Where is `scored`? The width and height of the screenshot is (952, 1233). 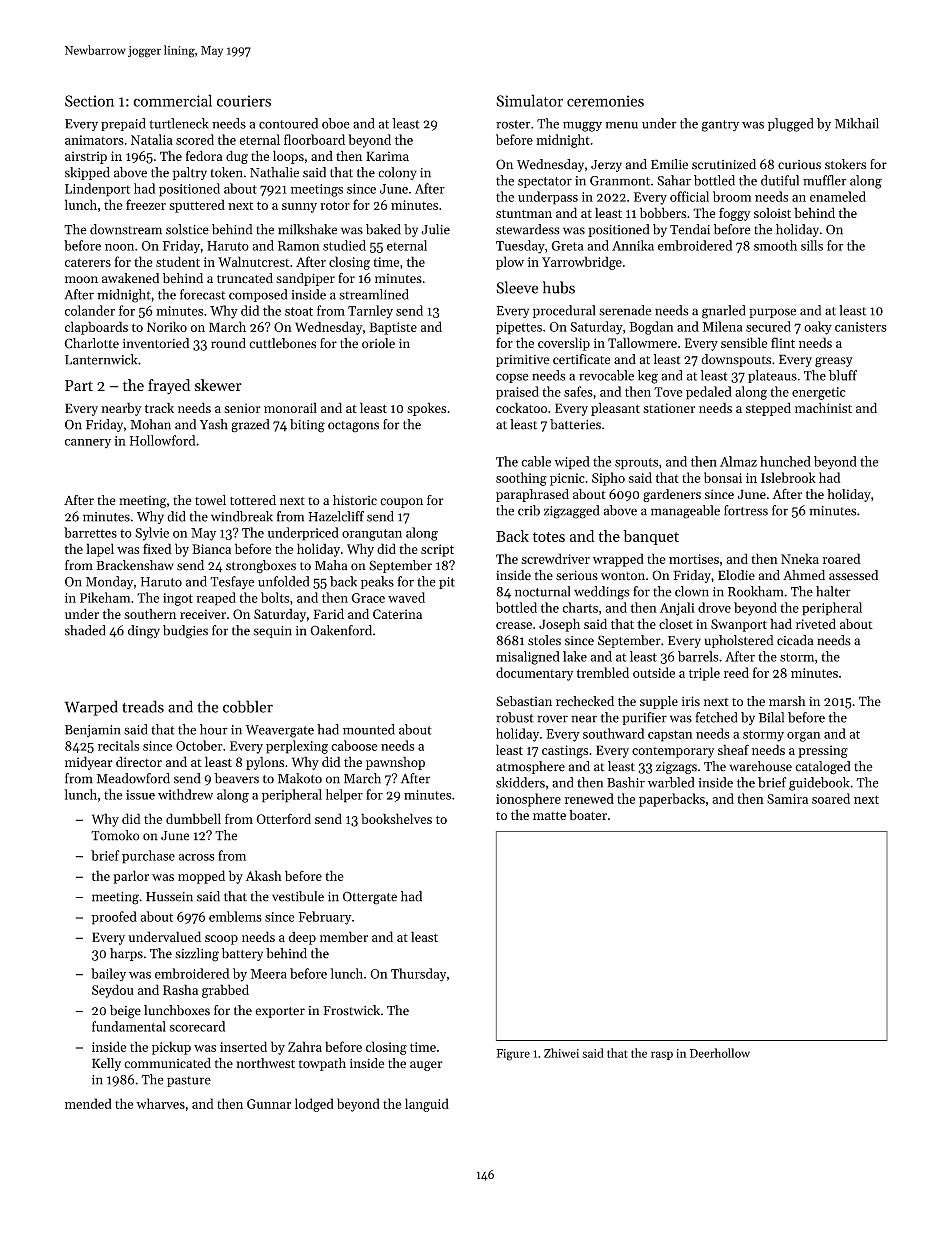
scored is located at coordinates (195, 139).
